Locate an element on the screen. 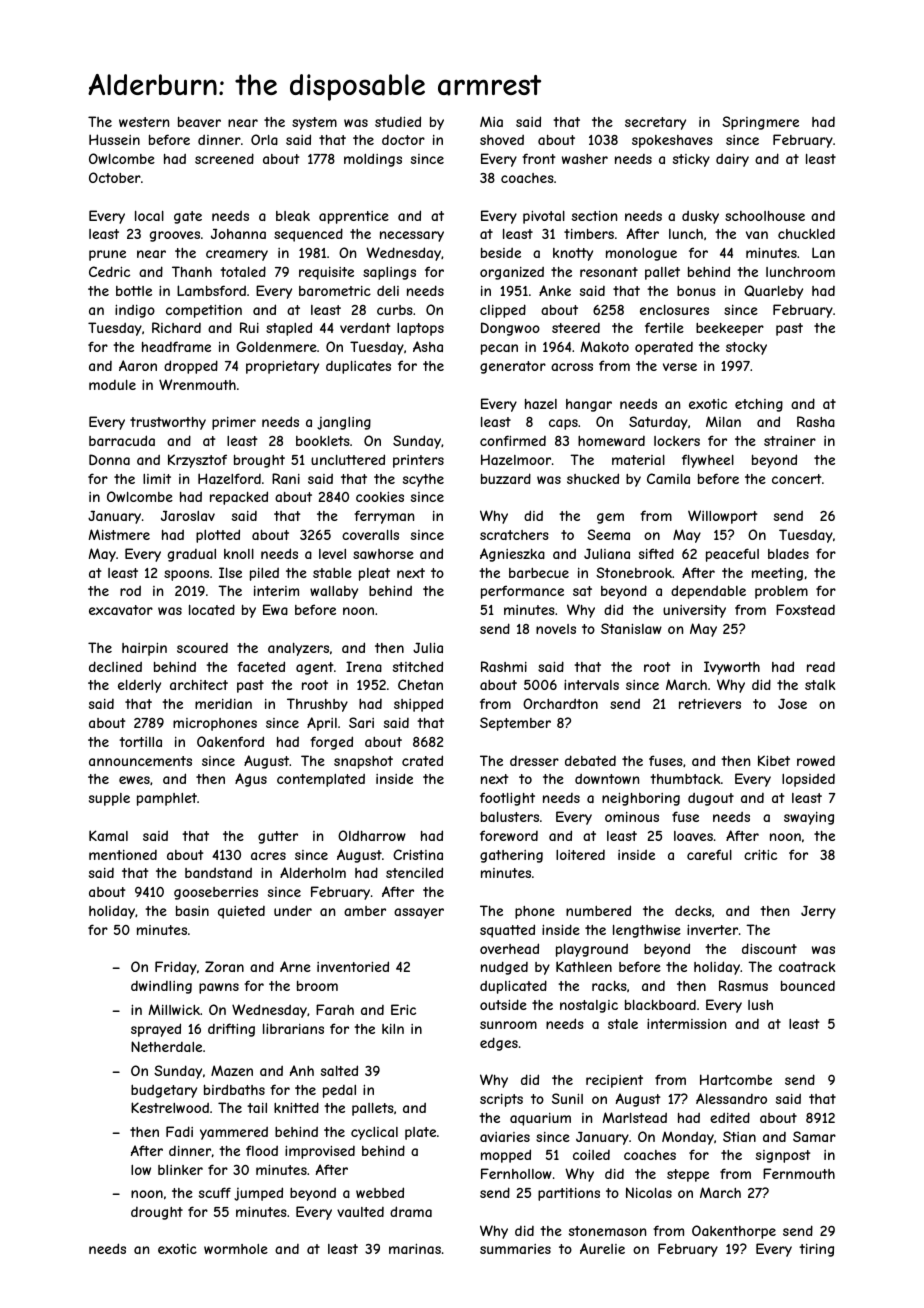  Agus is located at coordinates (251, 780).
